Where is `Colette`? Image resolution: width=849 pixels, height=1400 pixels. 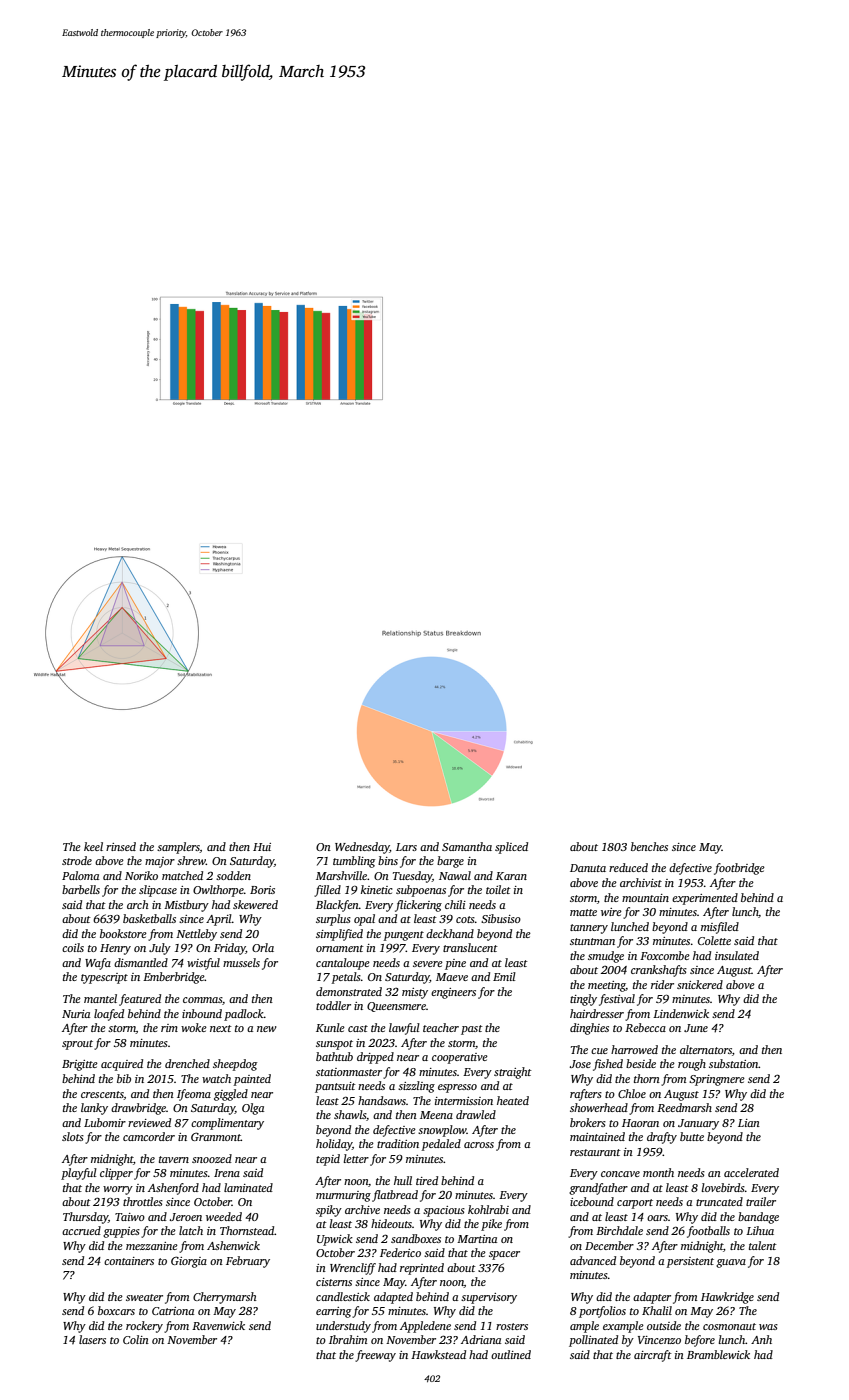 Colette is located at coordinates (714, 940).
